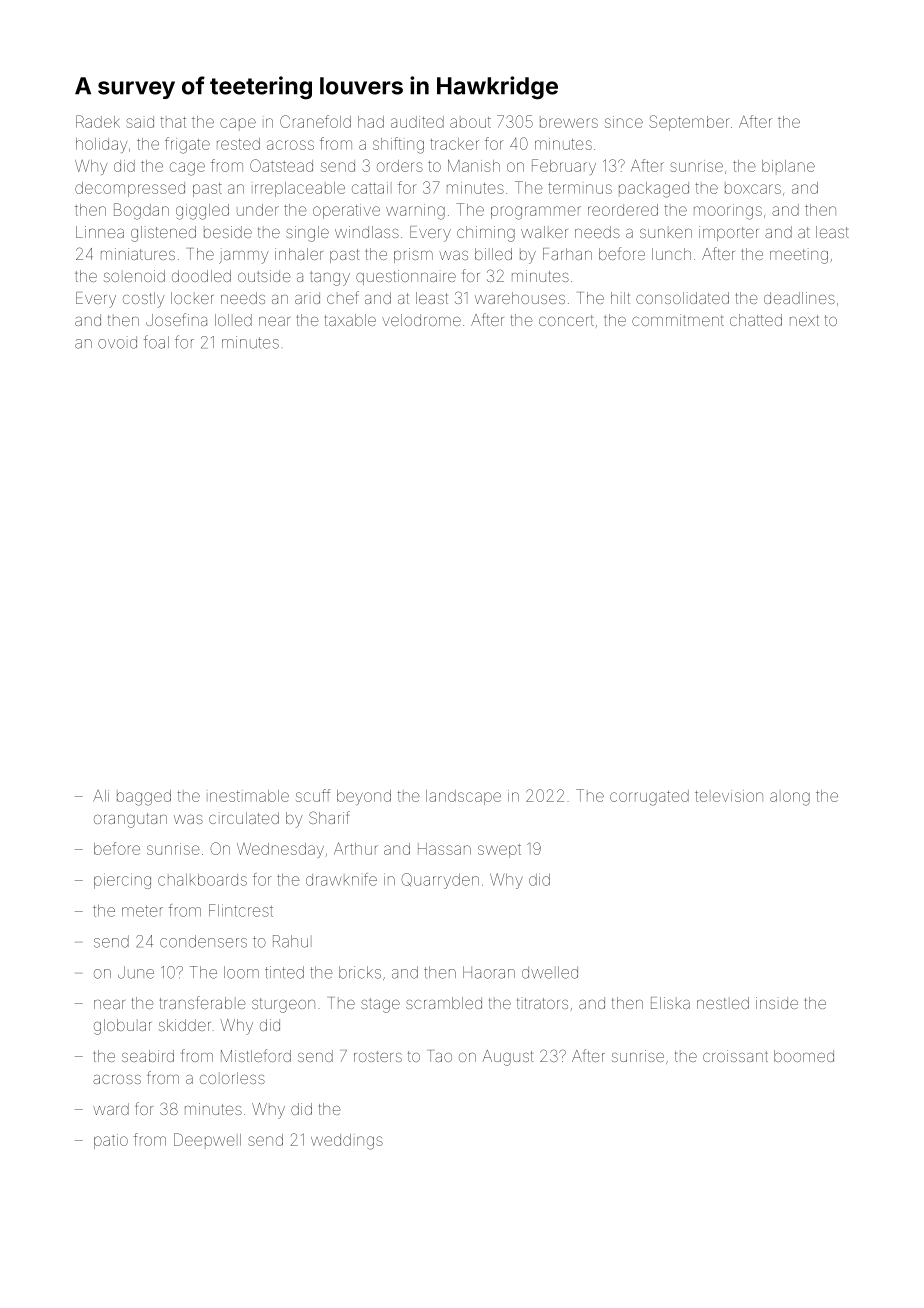 Image resolution: width=924 pixels, height=1308 pixels. I want to click on weddings, so click(347, 1142).
